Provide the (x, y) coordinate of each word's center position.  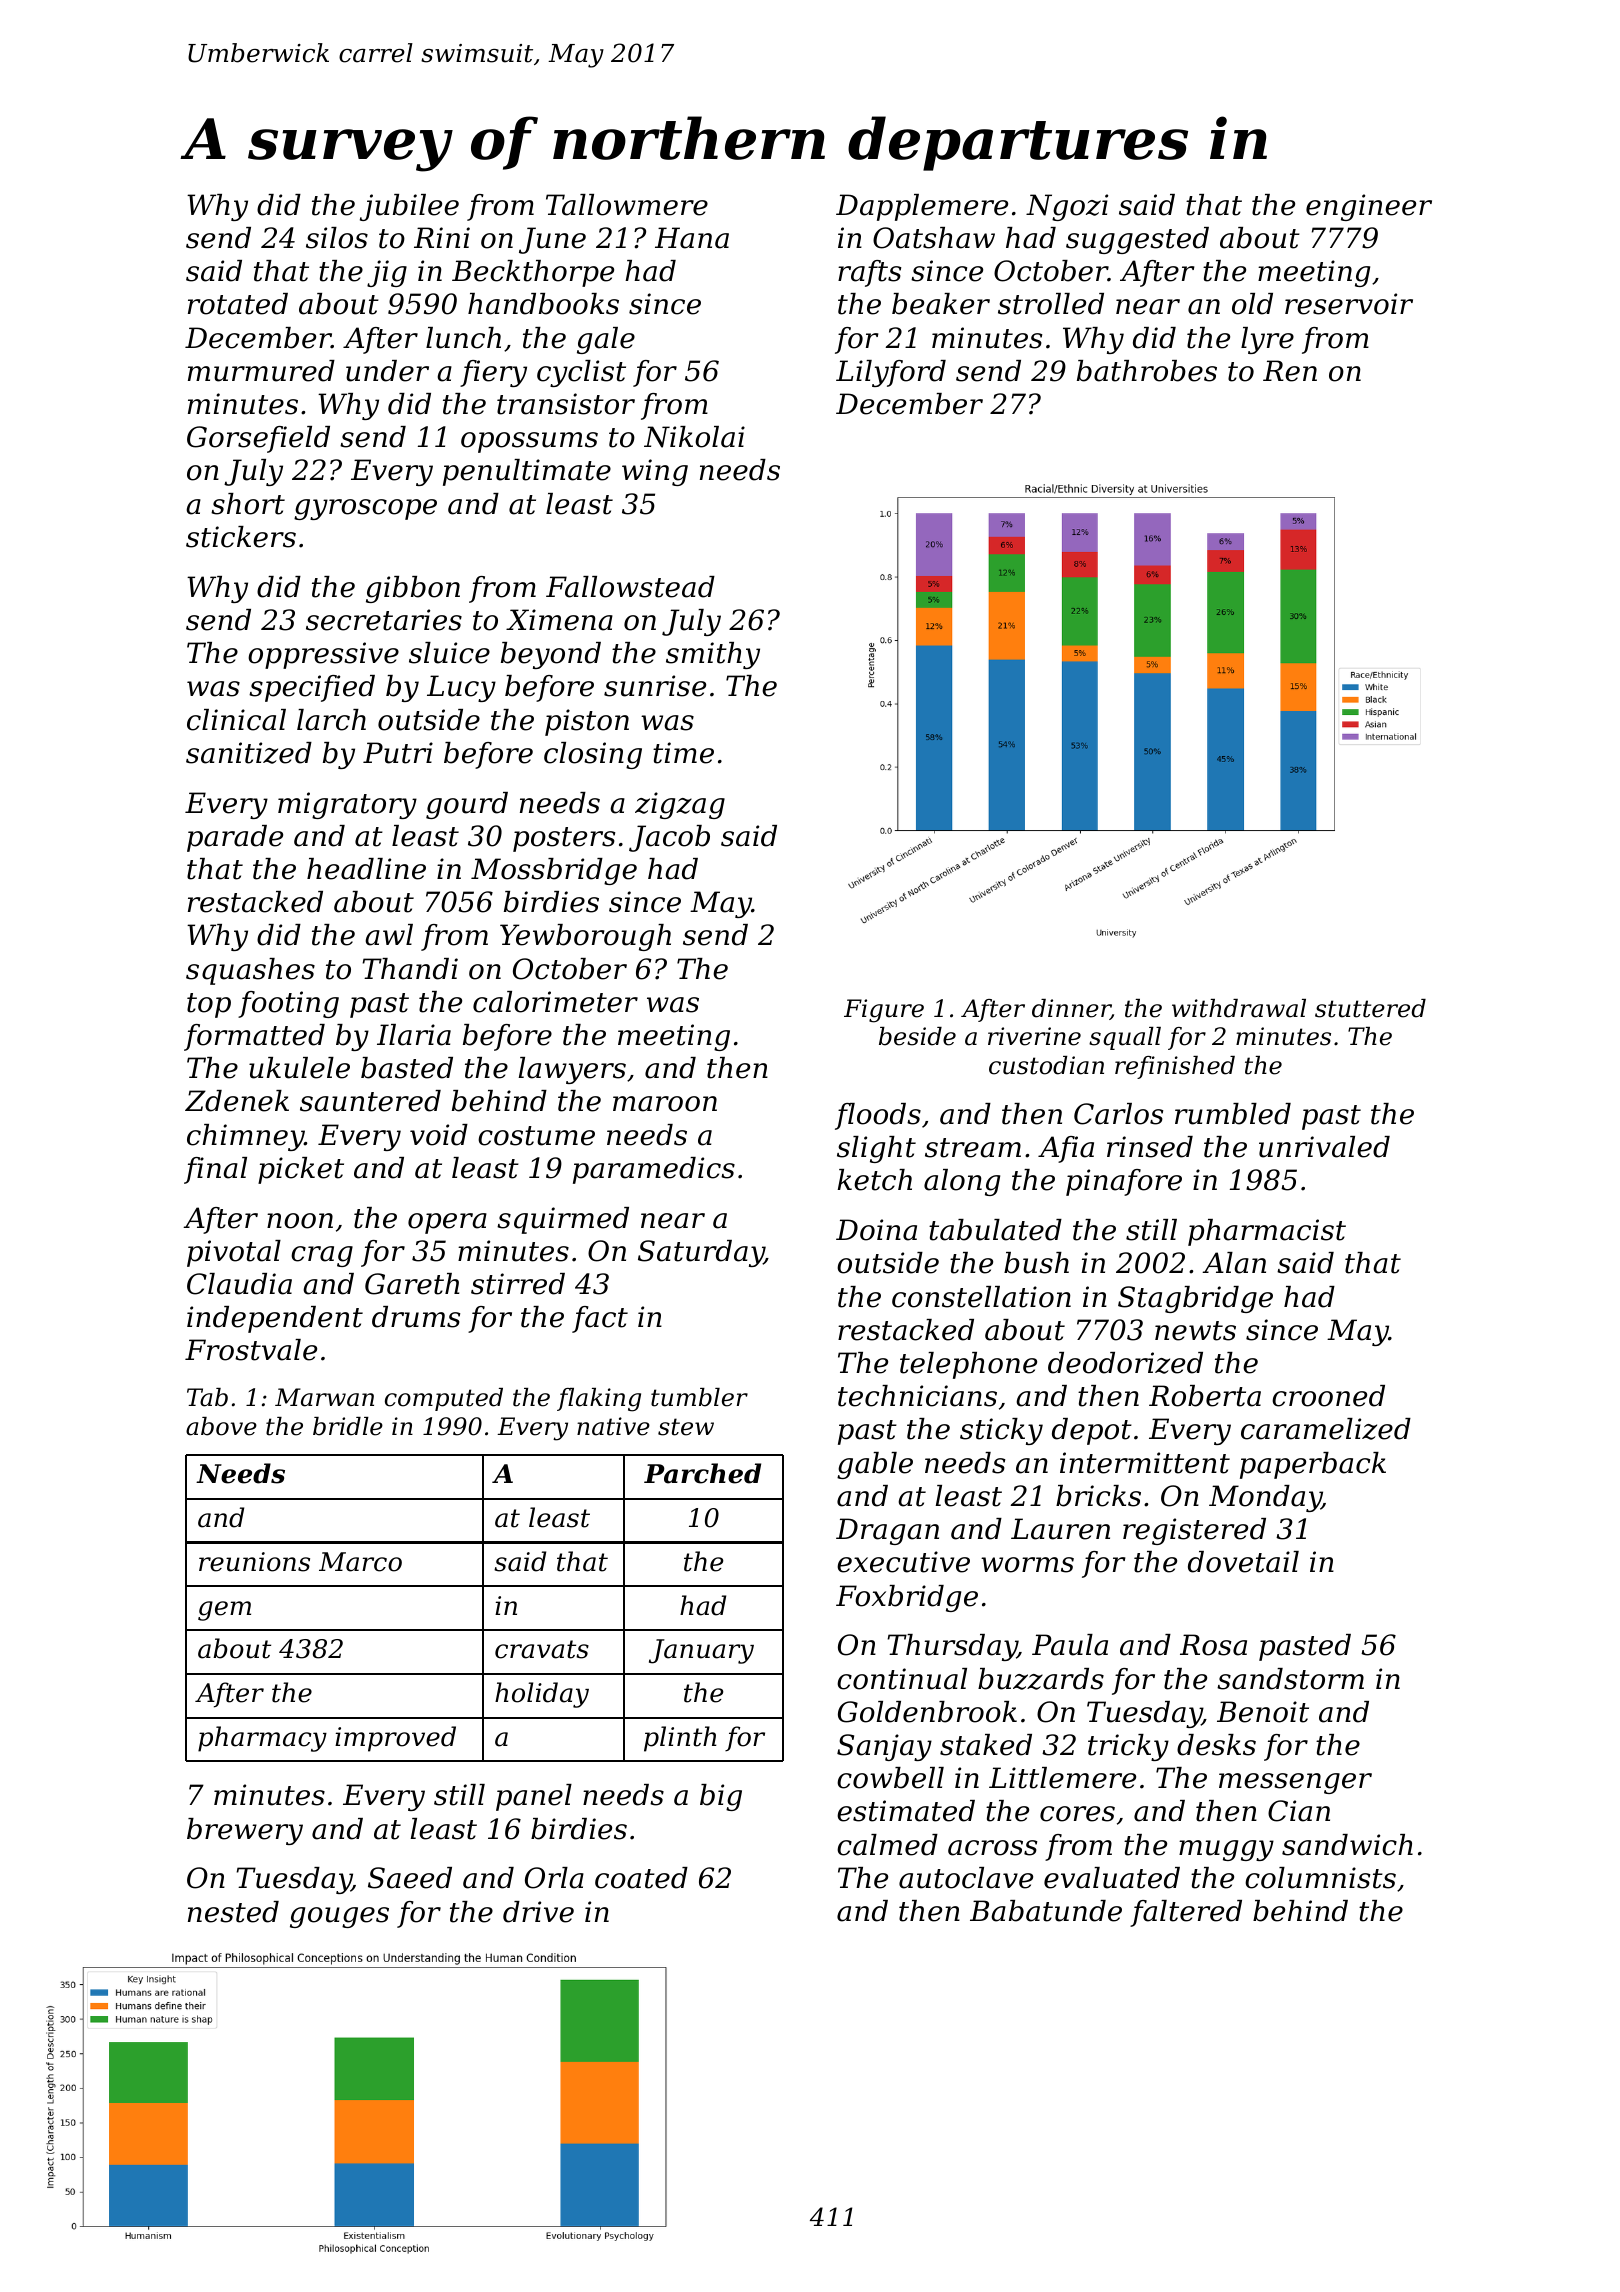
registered (1194, 1531)
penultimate (527, 472)
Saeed (410, 1878)
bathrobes (1147, 371)
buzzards (1041, 1679)
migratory (347, 805)
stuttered (1370, 1008)
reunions (254, 1562)
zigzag (680, 805)
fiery (493, 373)
